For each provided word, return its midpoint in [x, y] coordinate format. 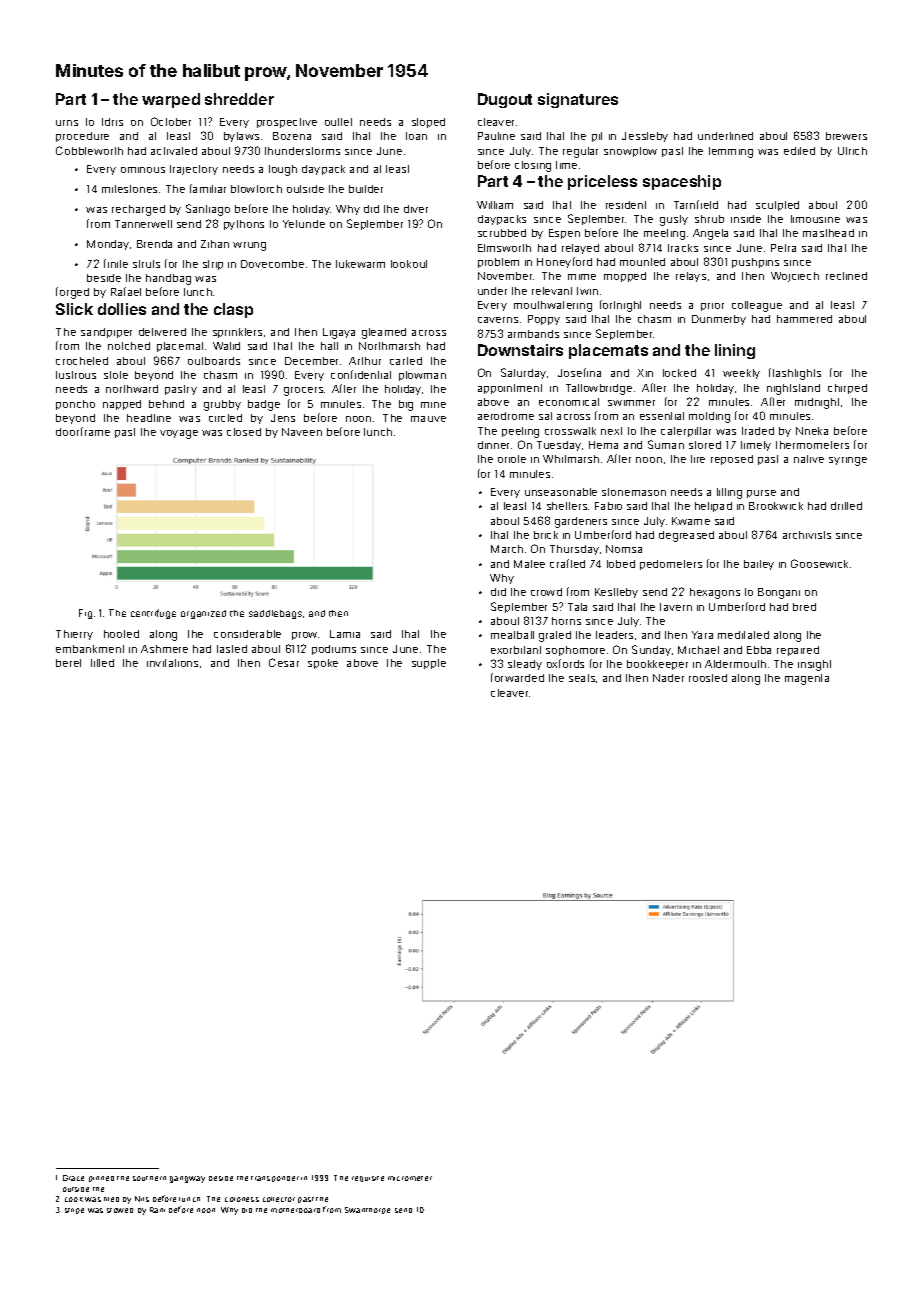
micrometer [410, 1178]
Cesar [284, 662]
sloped [428, 123]
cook [74, 1199]
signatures [578, 100]
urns [67, 123]
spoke [323, 664]
